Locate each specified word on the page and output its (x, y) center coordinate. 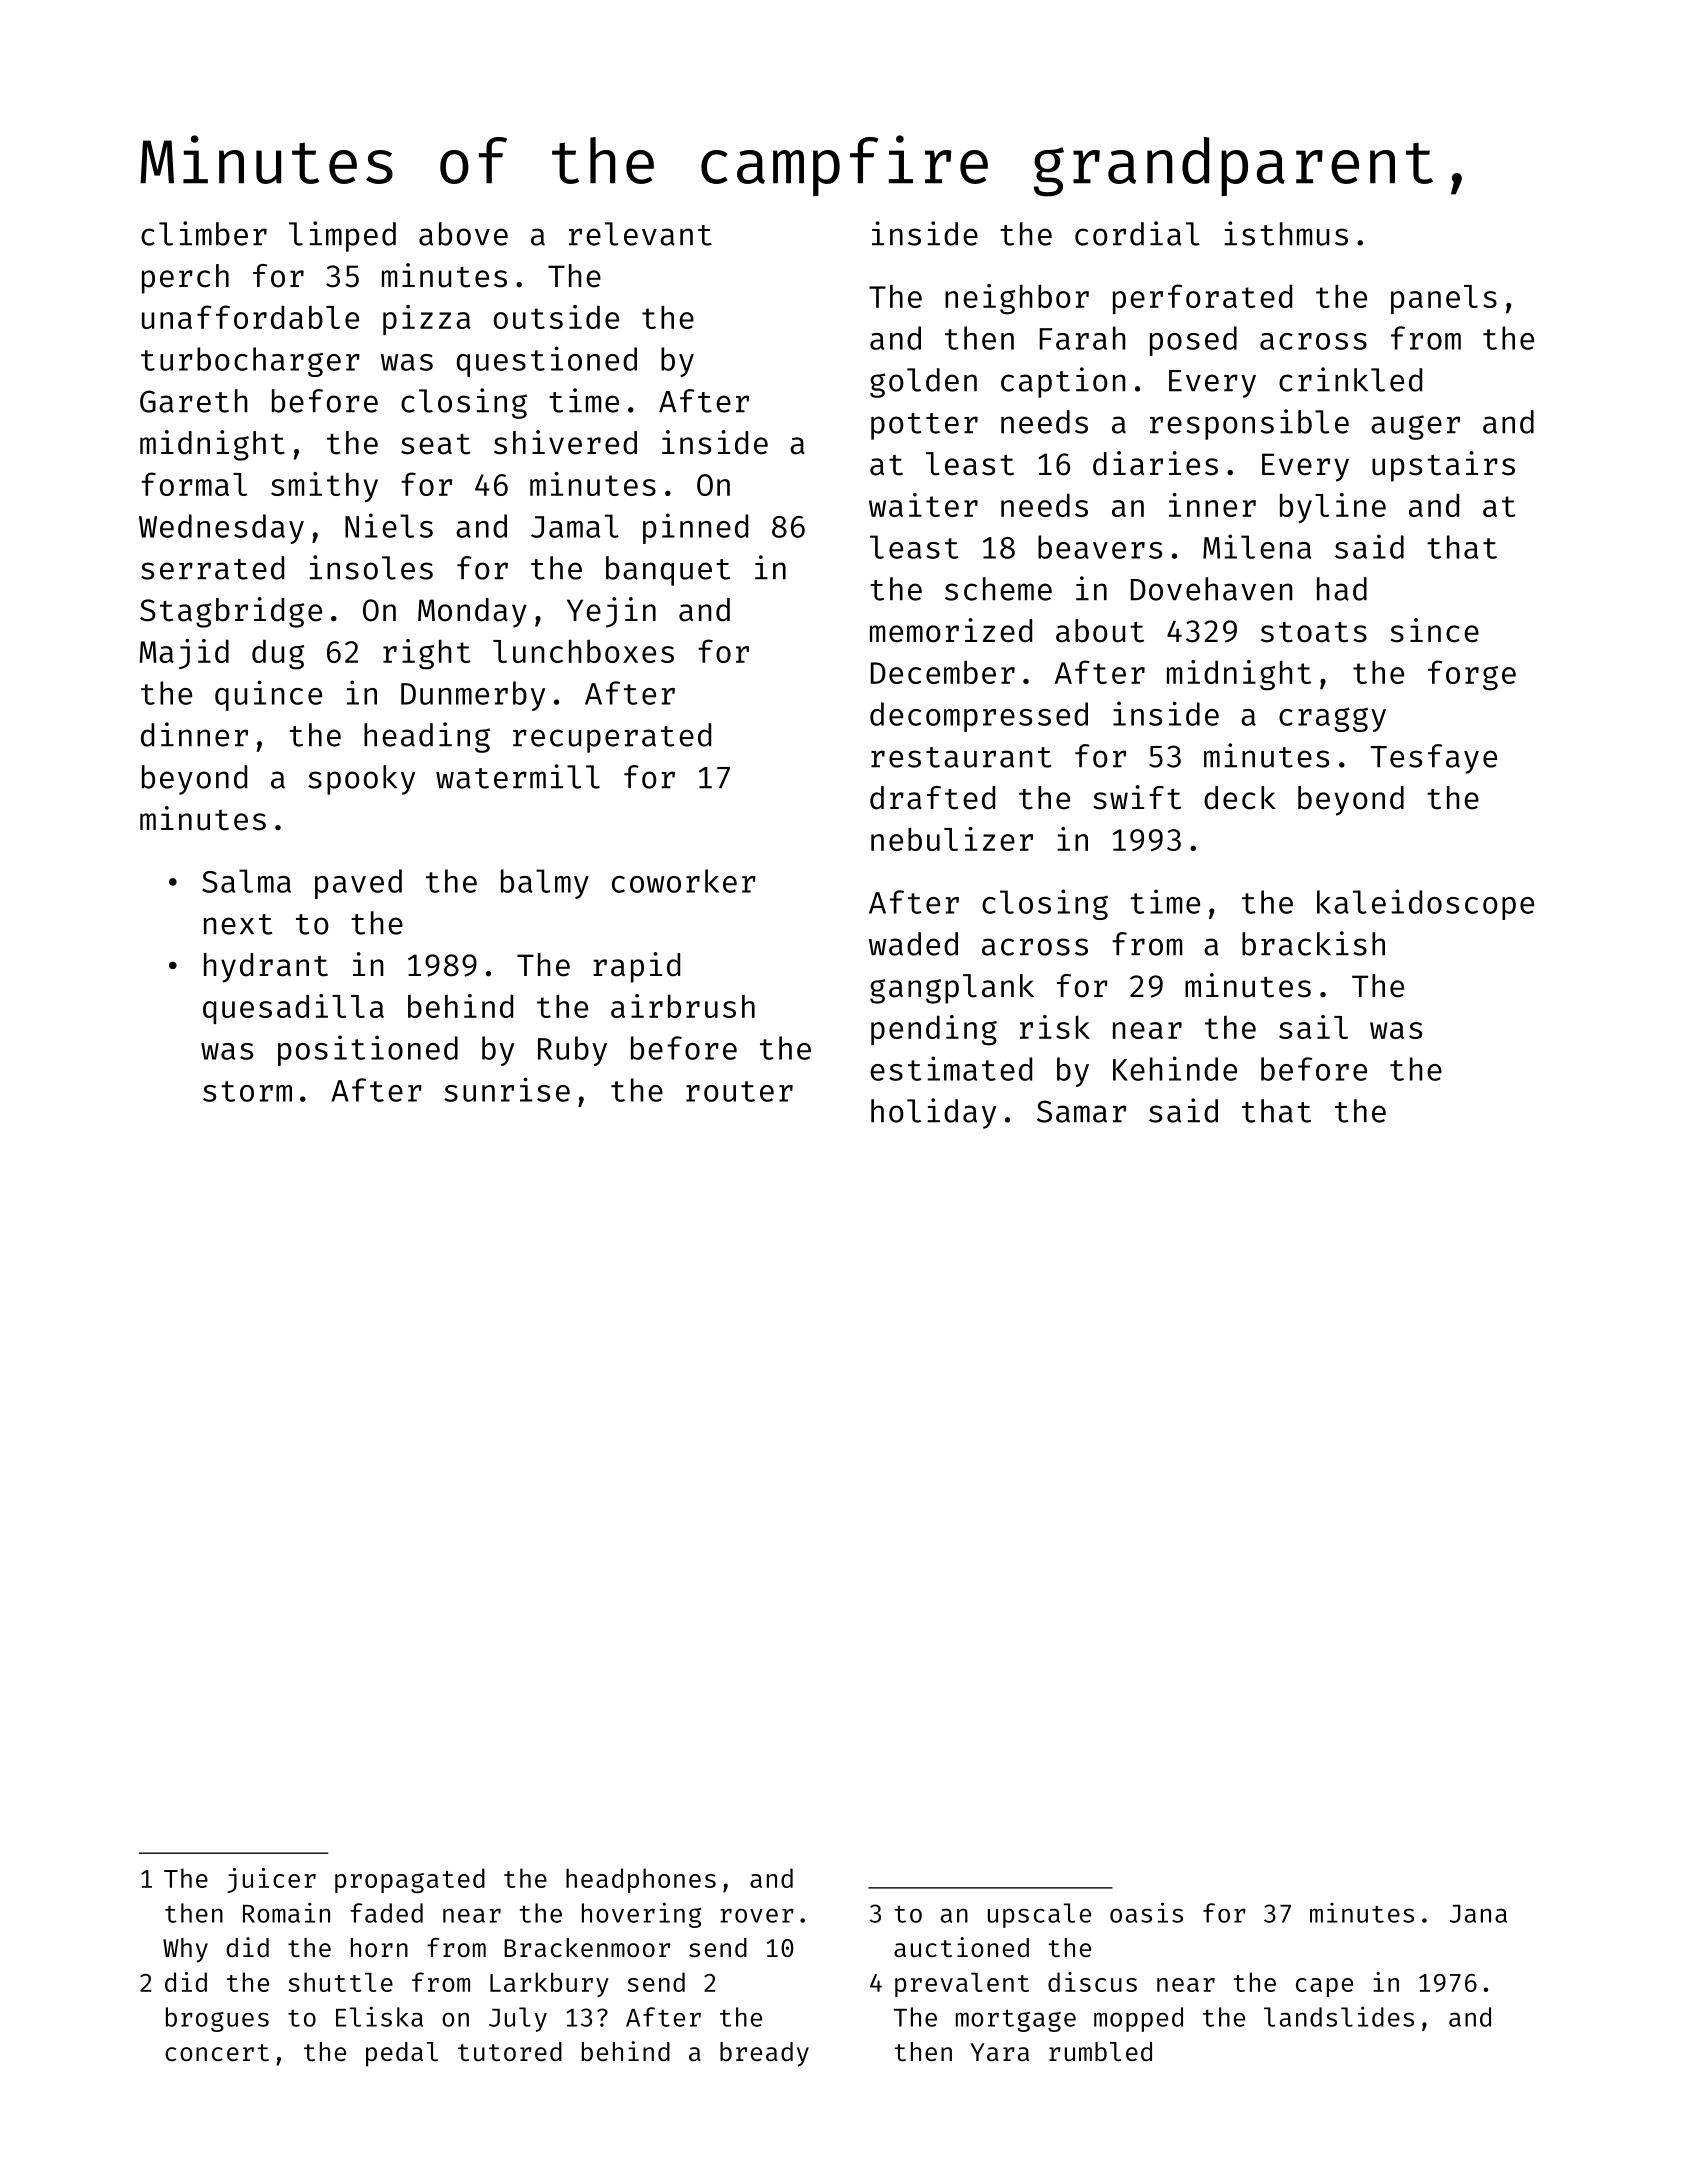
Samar (1081, 1111)
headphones (641, 1880)
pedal (402, 2054)
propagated (410, 1880)
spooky (361, 780)
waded (913, 944)
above (463, 234)
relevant (640, 234)
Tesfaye (1433, 759)
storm (247, 1091)
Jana (1478, 1914)
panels (1444, 299)
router (739, 1091)
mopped (1138, 2019)
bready (764, 2054)
